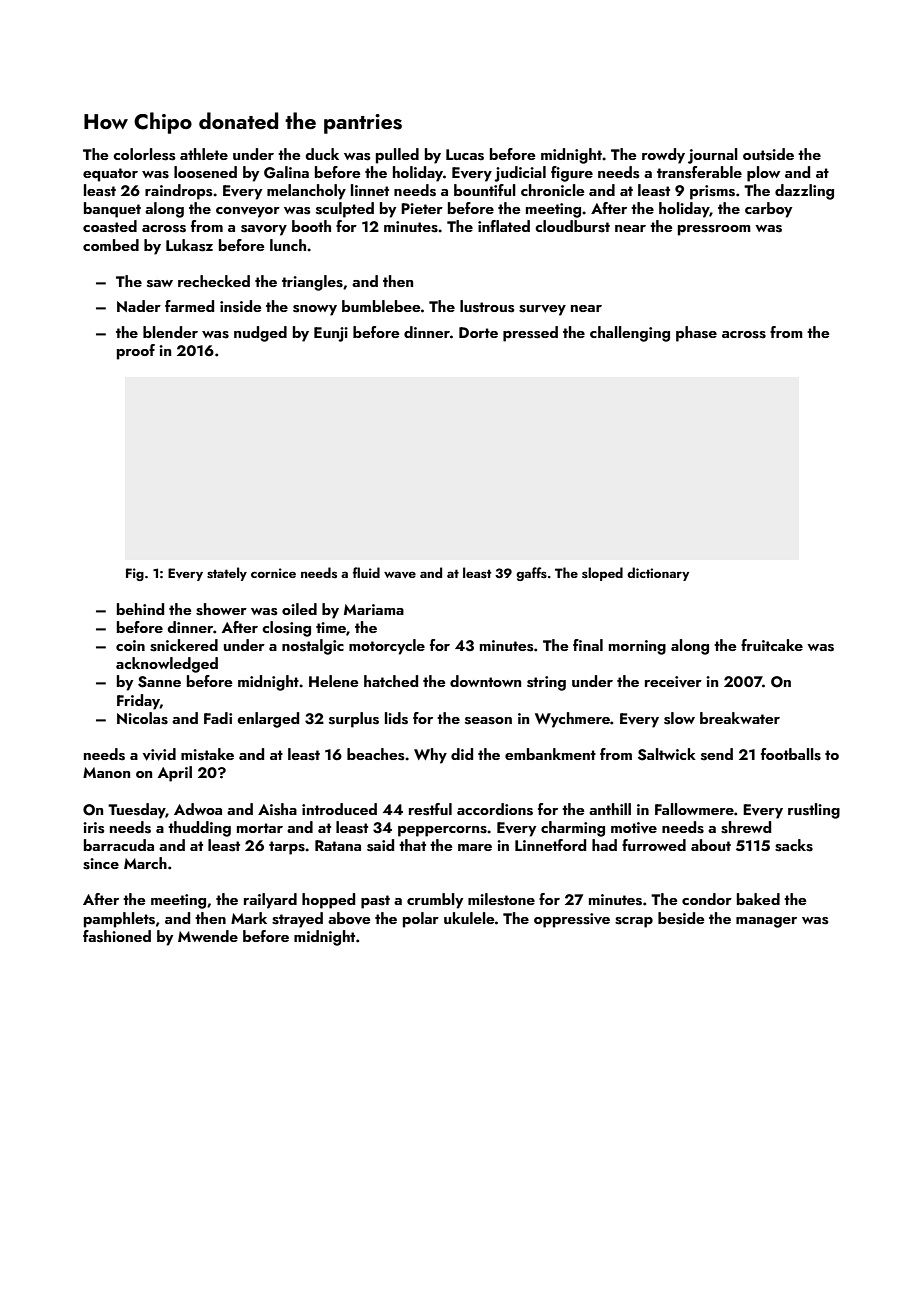 The height and width of the document is (1308, 924). I want to click on pulled, so click(397, 156).
